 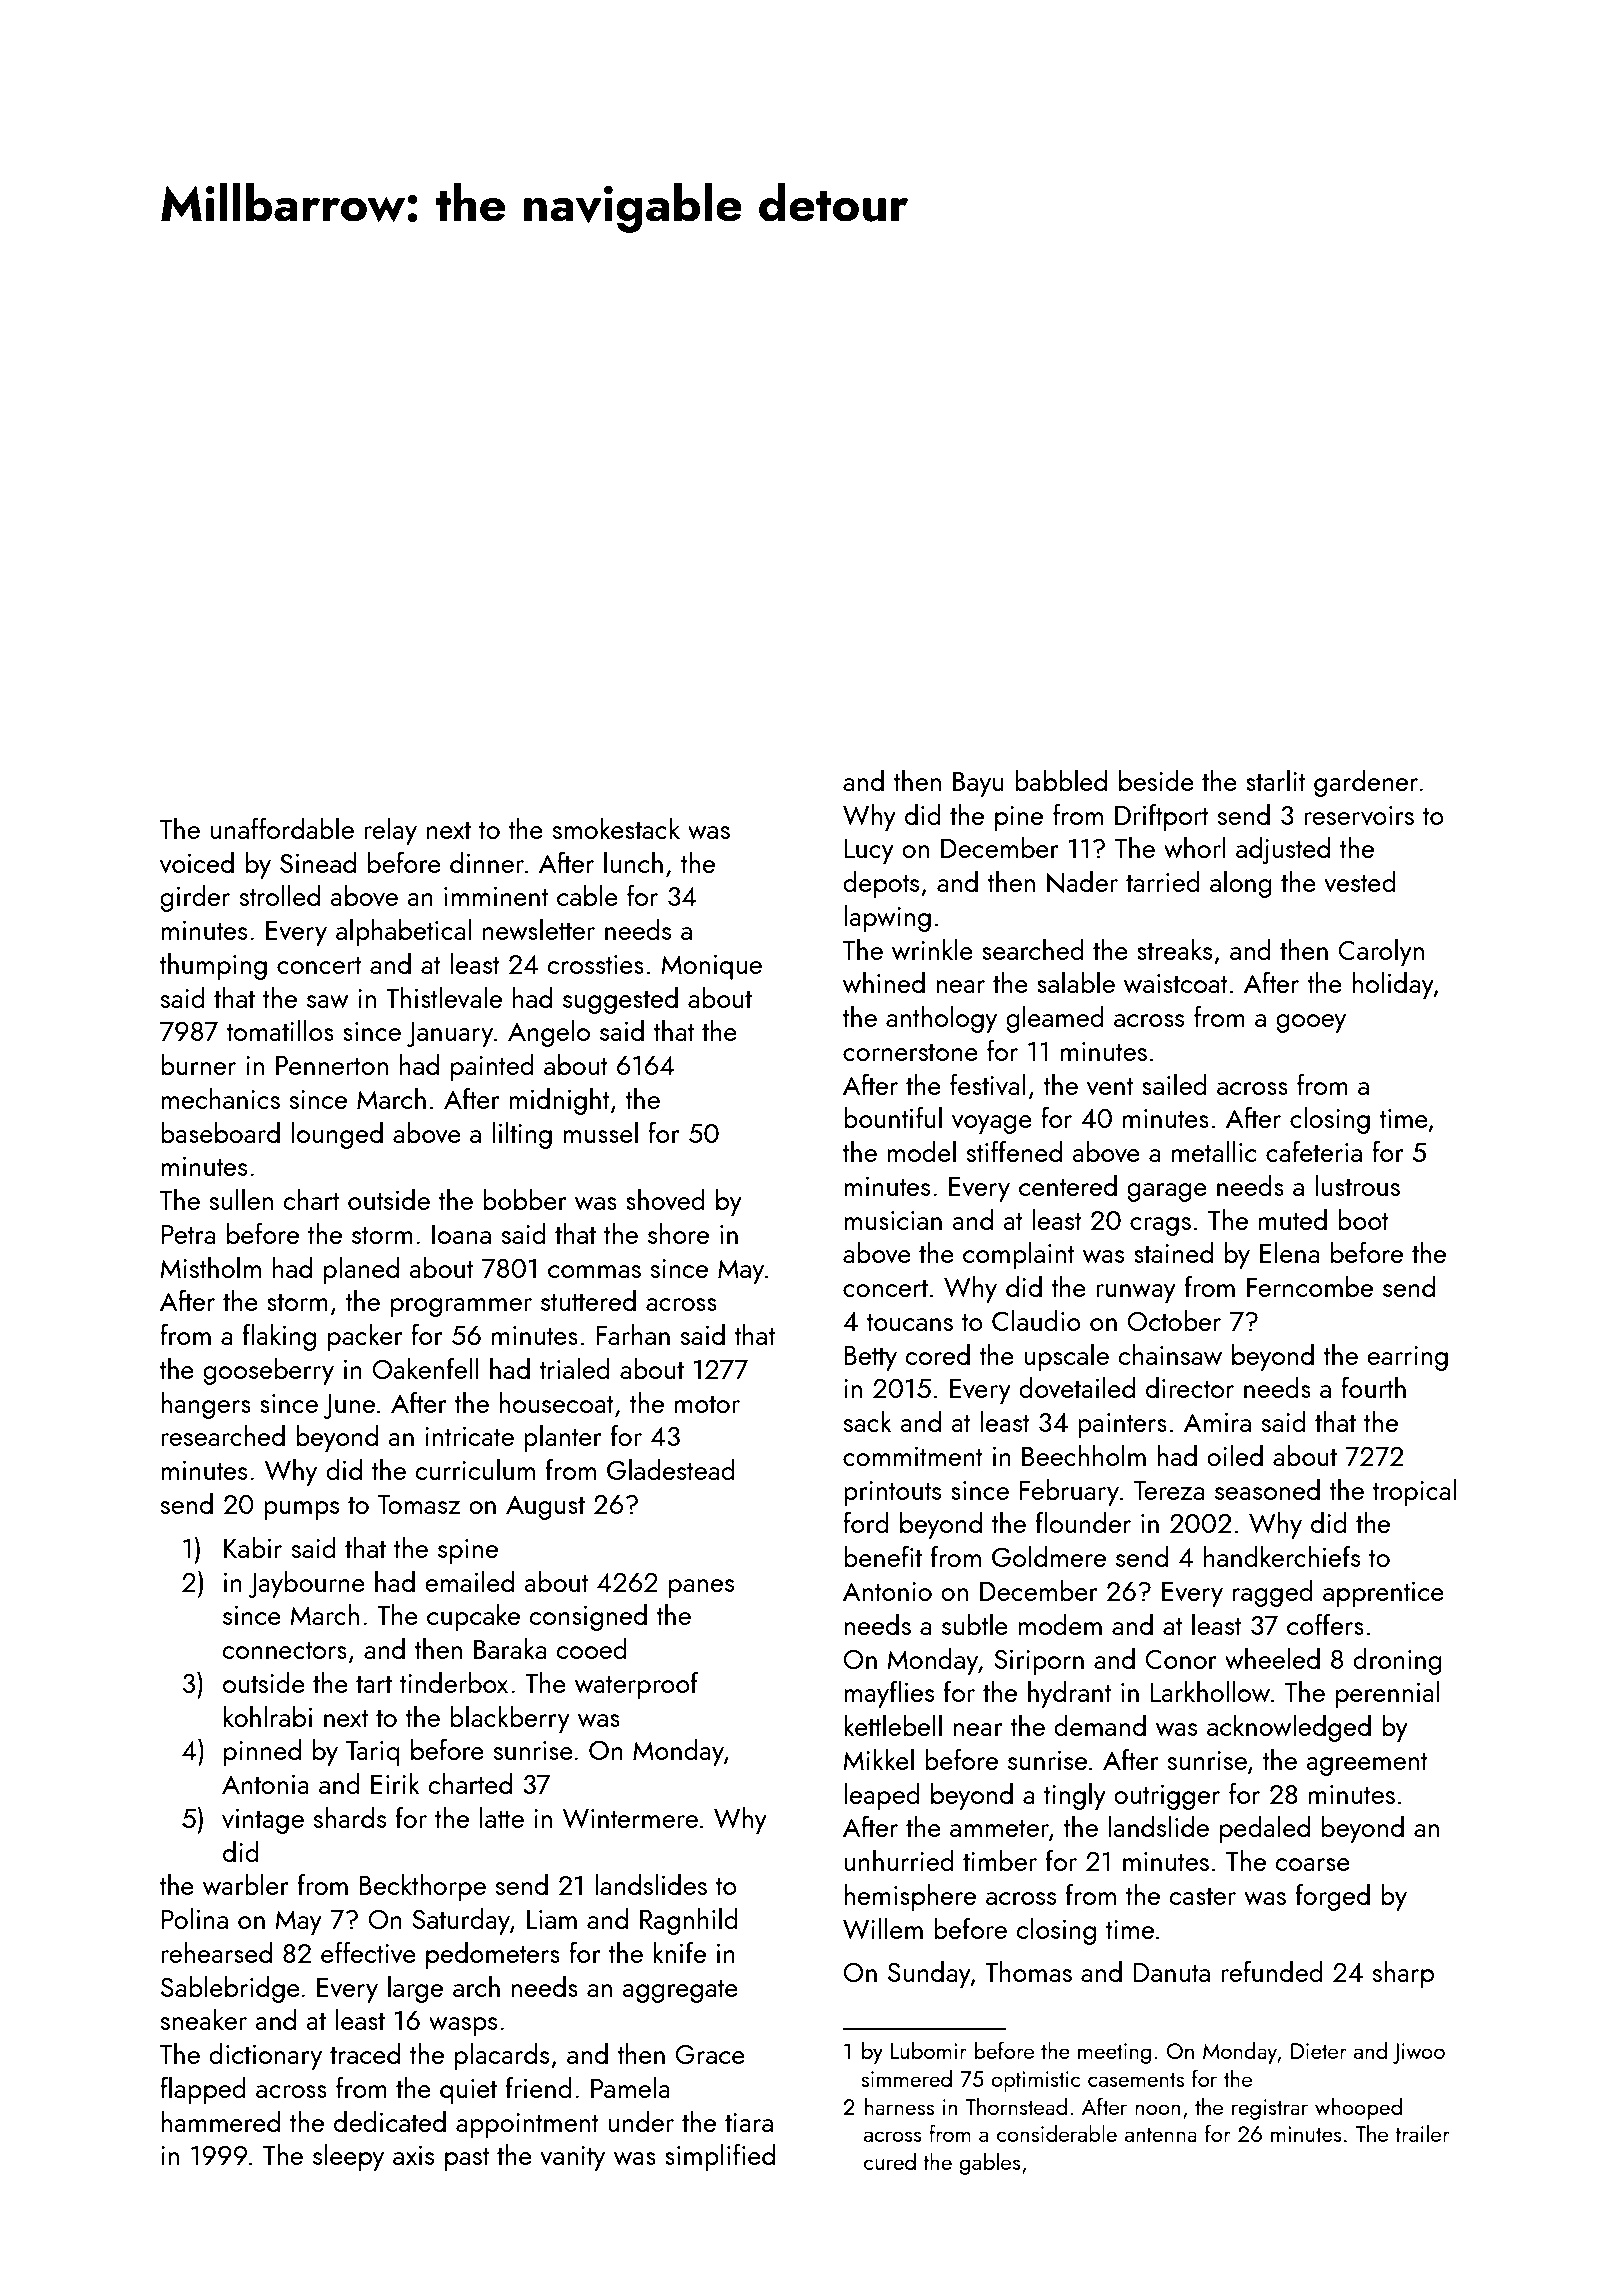 I want to click on tomatillos, so click(x=280, y=1030).
